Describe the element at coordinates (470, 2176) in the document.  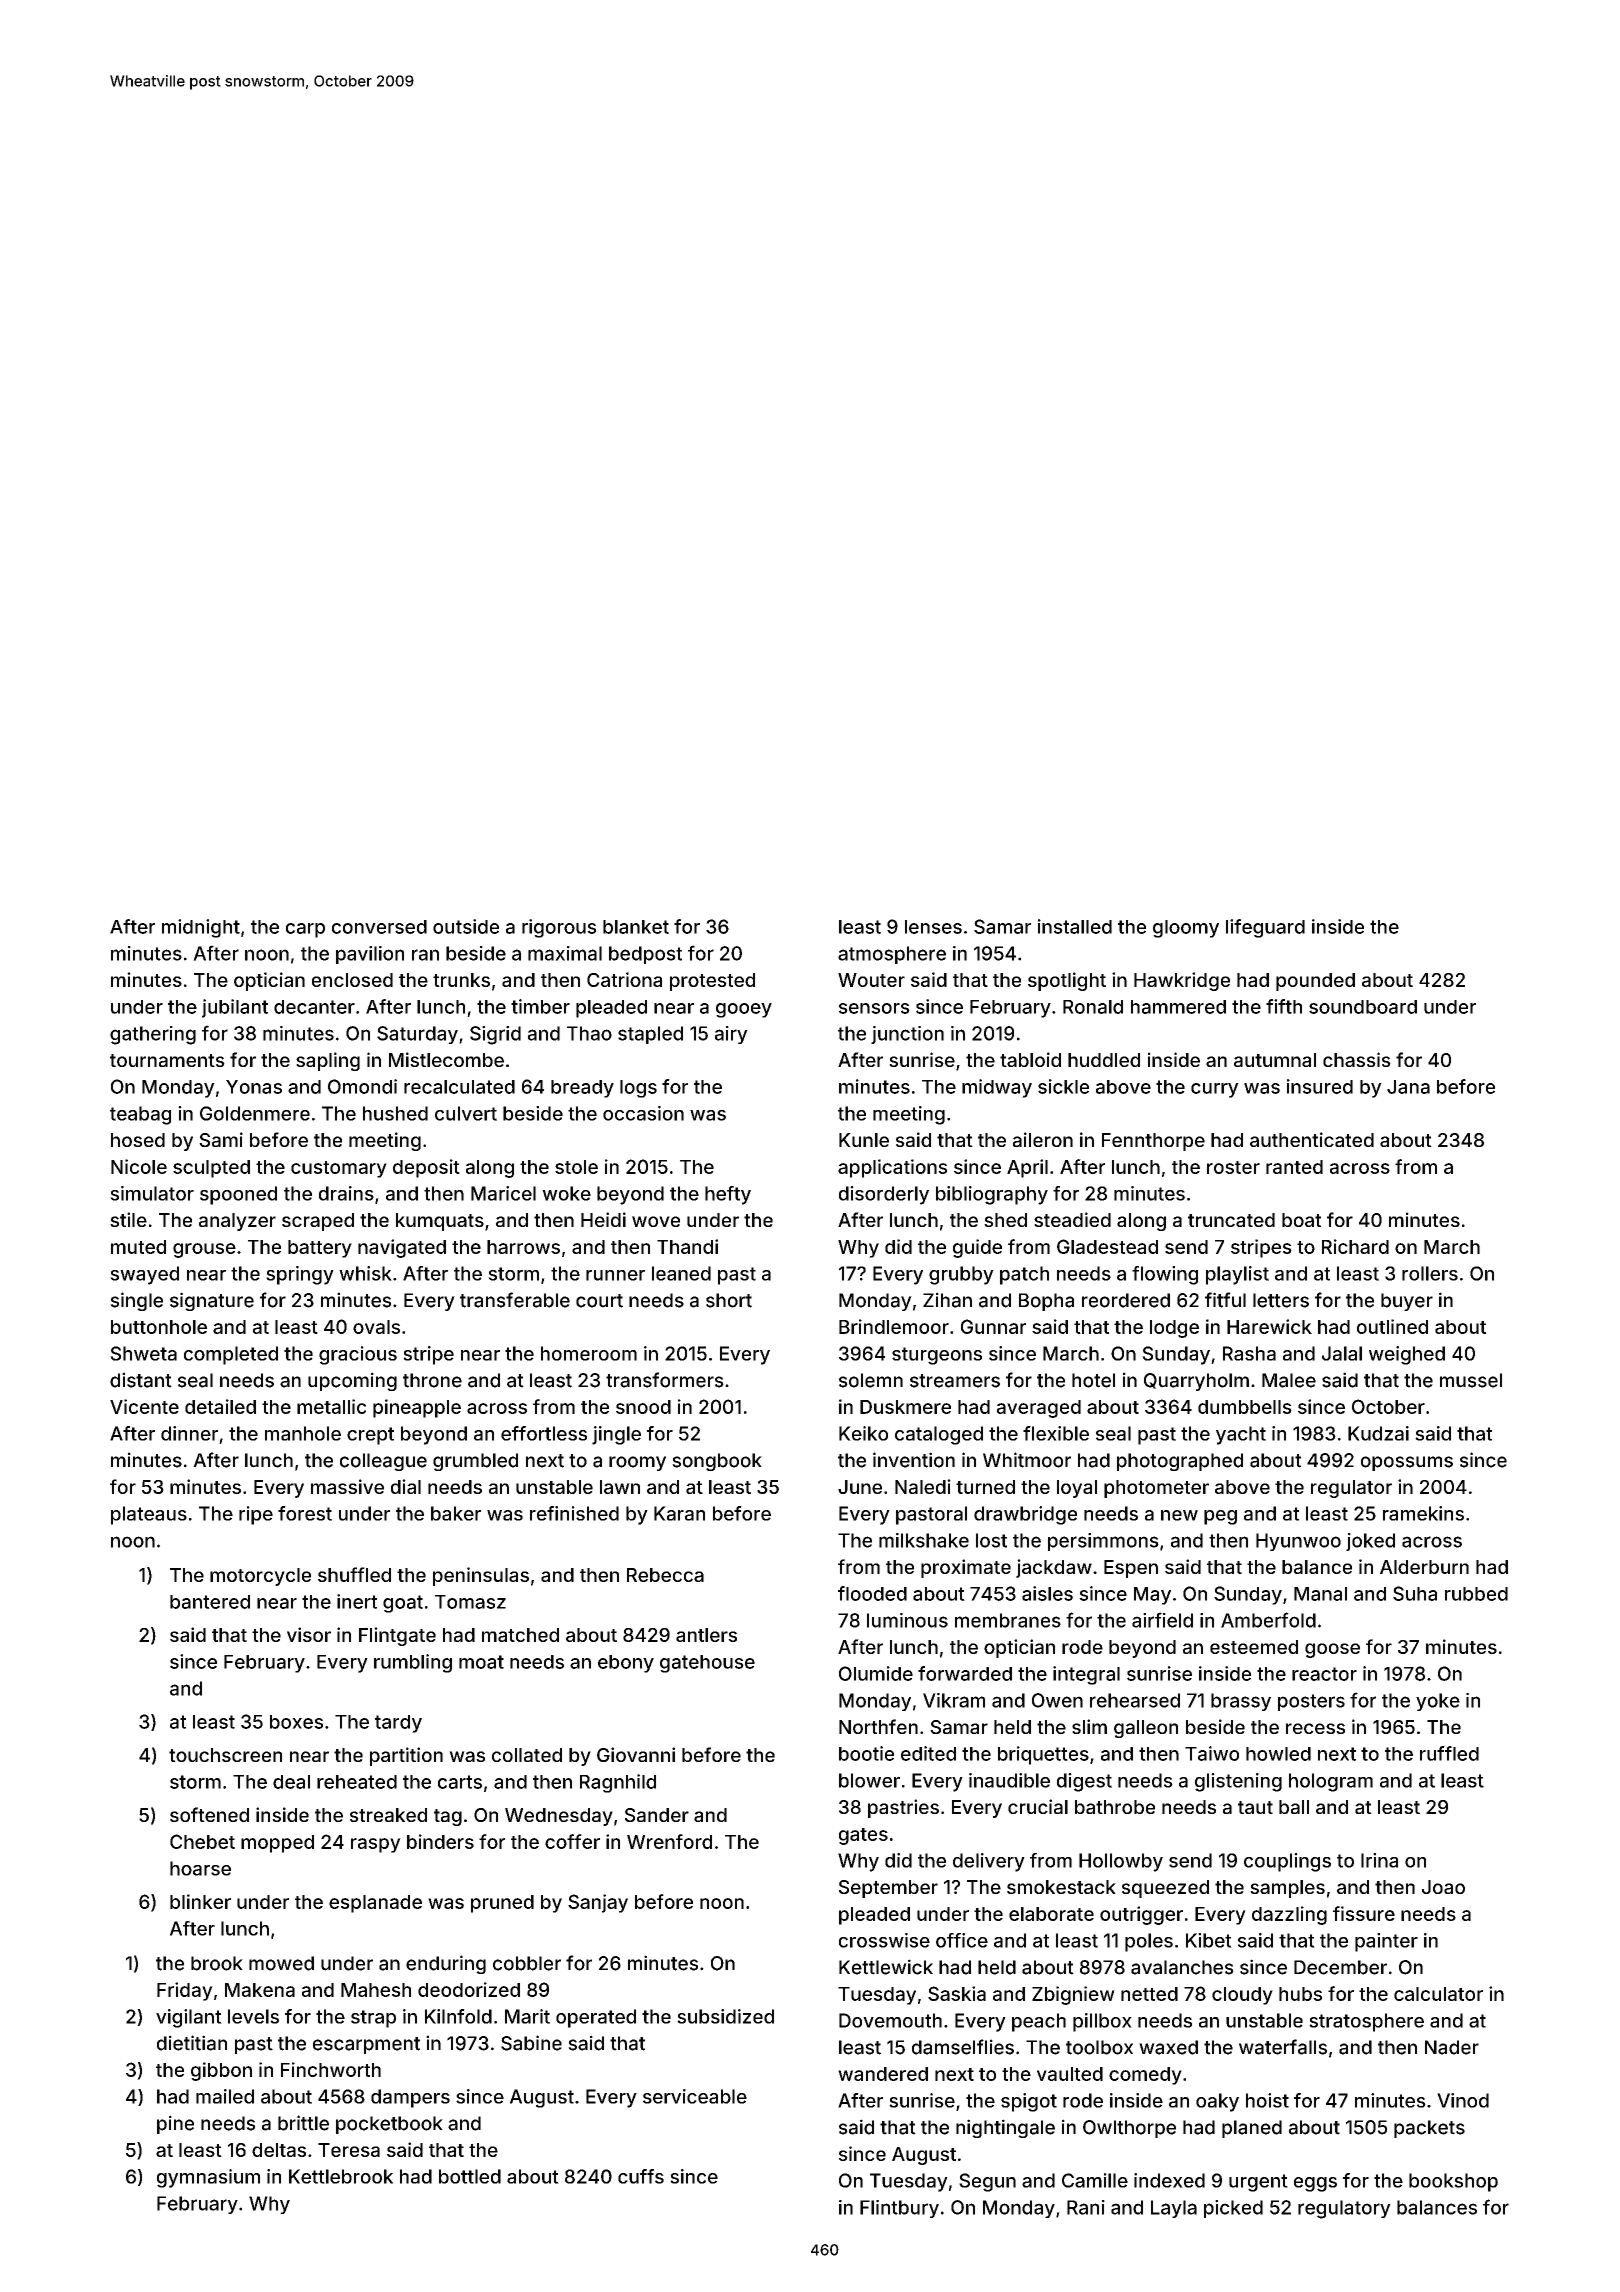
I see `bottled` at that location.
